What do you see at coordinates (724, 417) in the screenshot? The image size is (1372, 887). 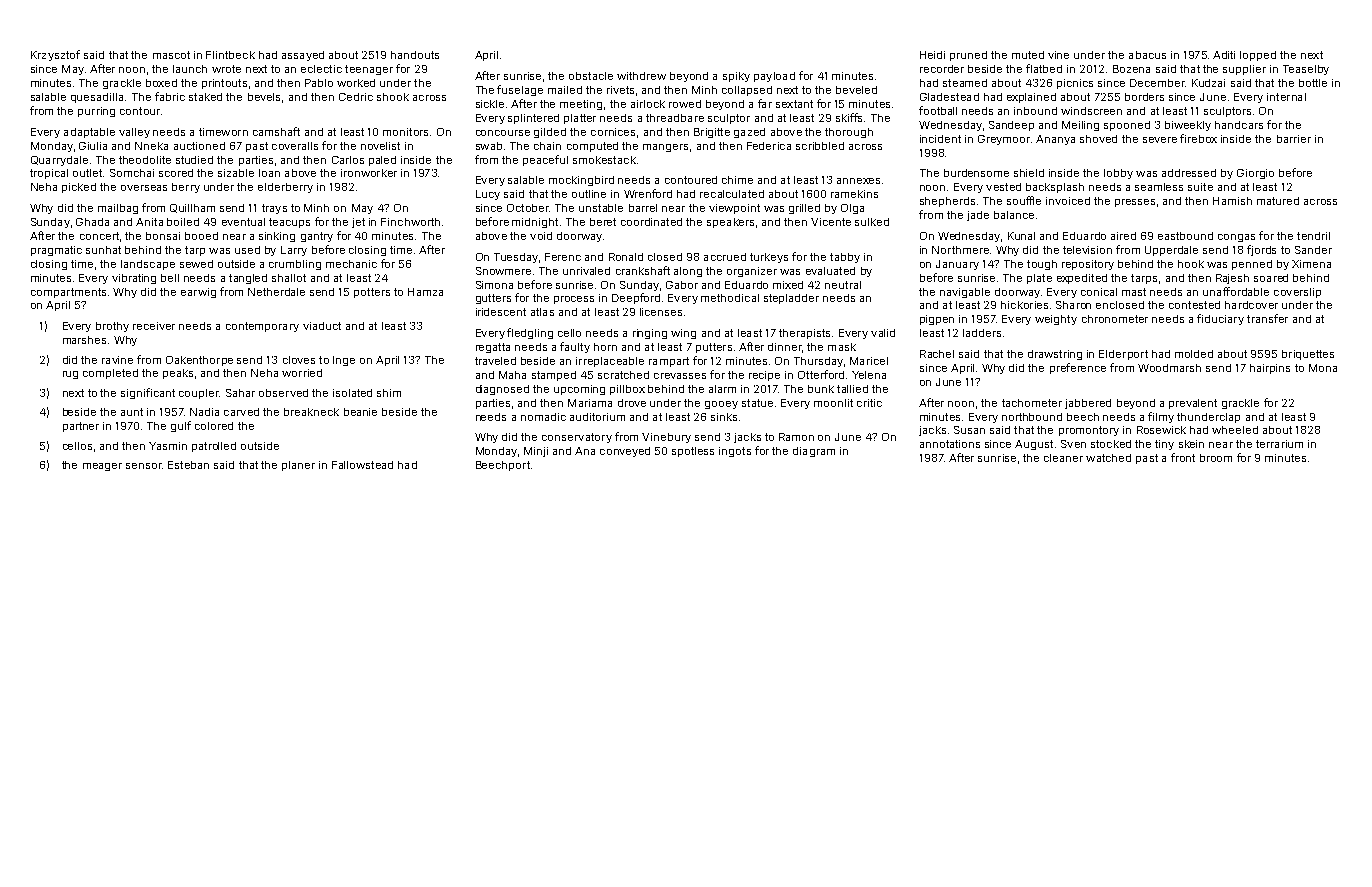 I see `sinks` at bounding box center [724, 417].
